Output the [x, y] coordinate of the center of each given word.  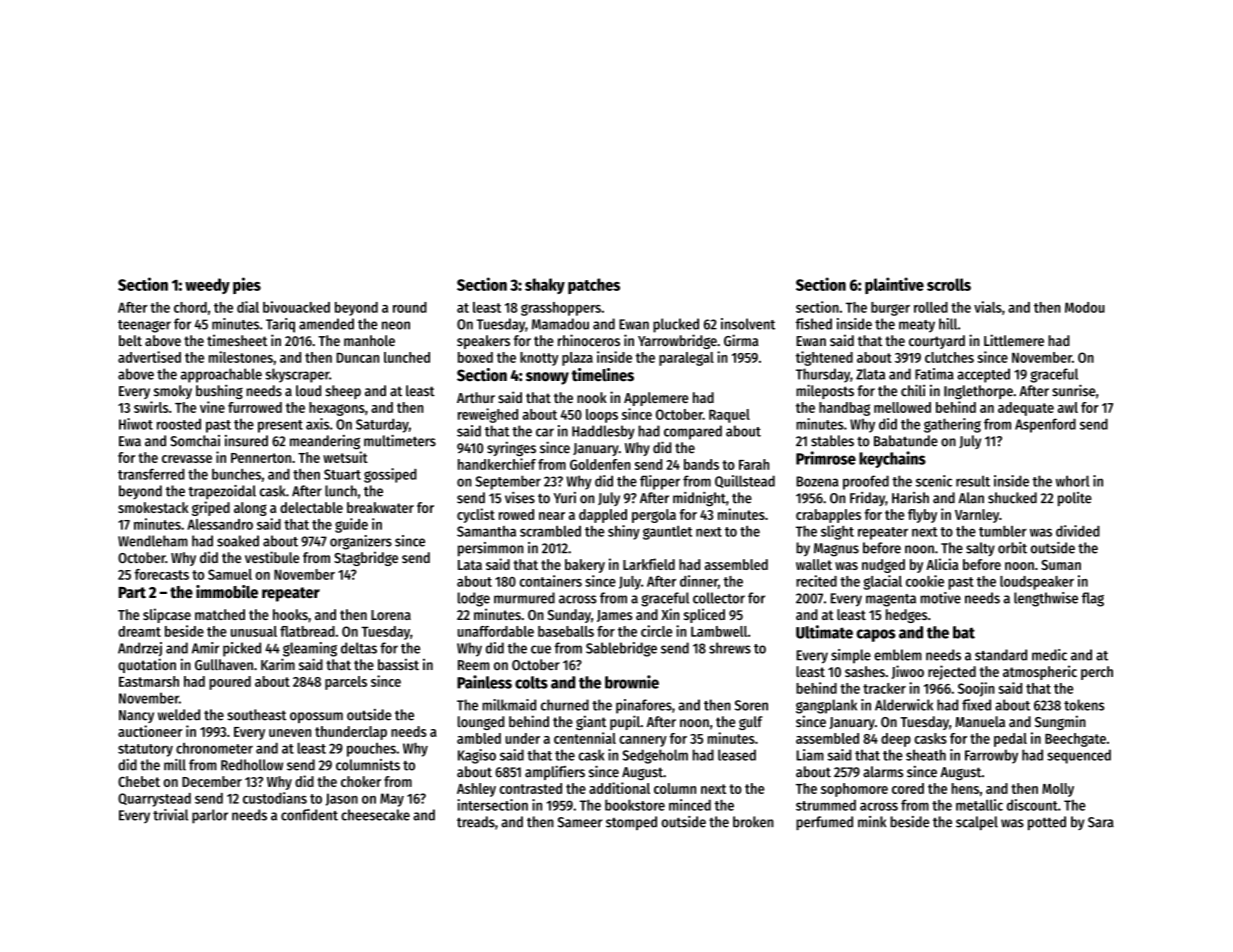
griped [211, 508]
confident [309, 815]
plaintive [894, 285]
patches [594, 286]
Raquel [729, 416]
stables [832, 441]
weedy [207, 286]
